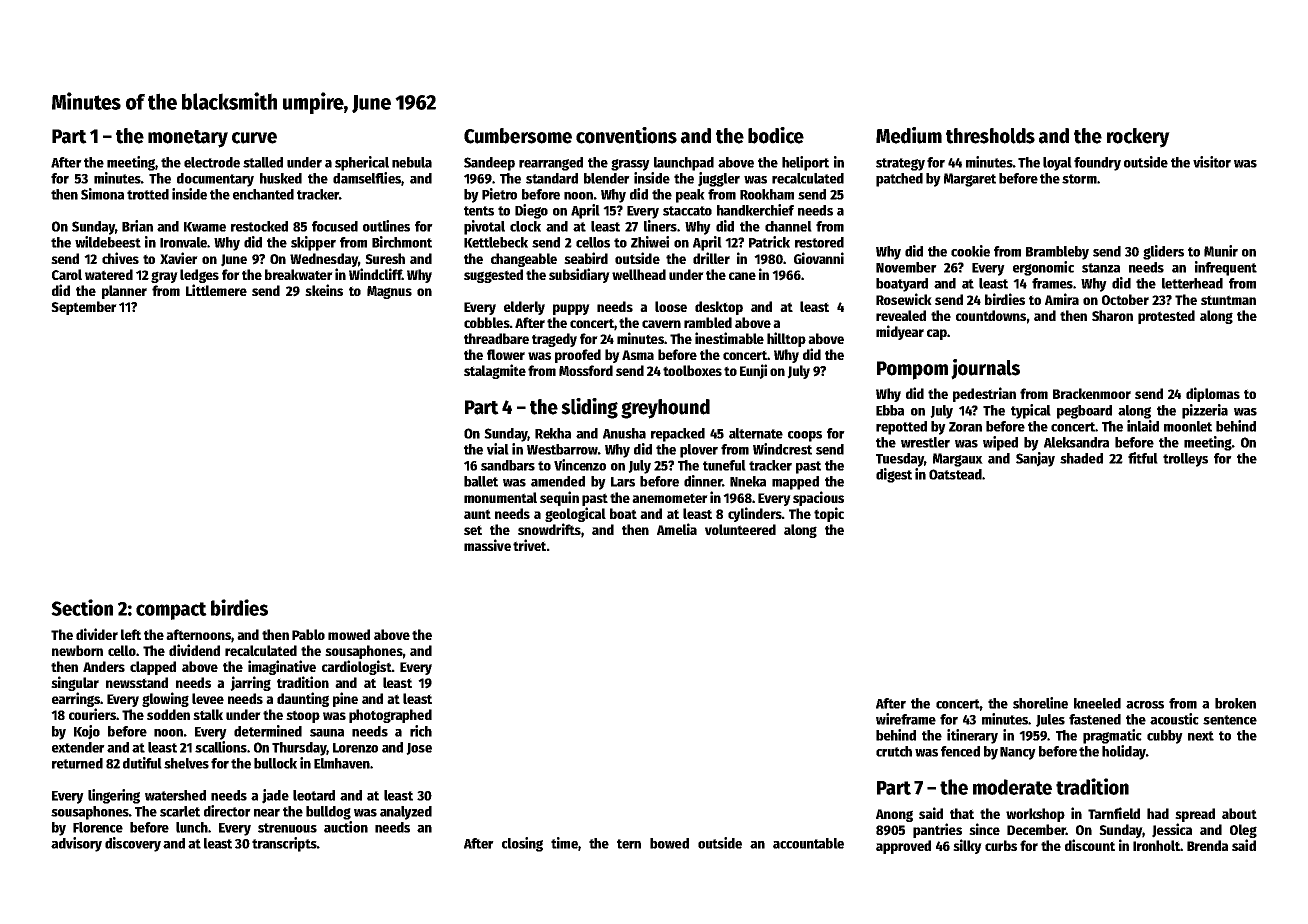 The width and height of the image is (1308, 924). What do you see at coordinates (188, 139) in the image?
I see `monetary` at bounding box center [188, 139].
